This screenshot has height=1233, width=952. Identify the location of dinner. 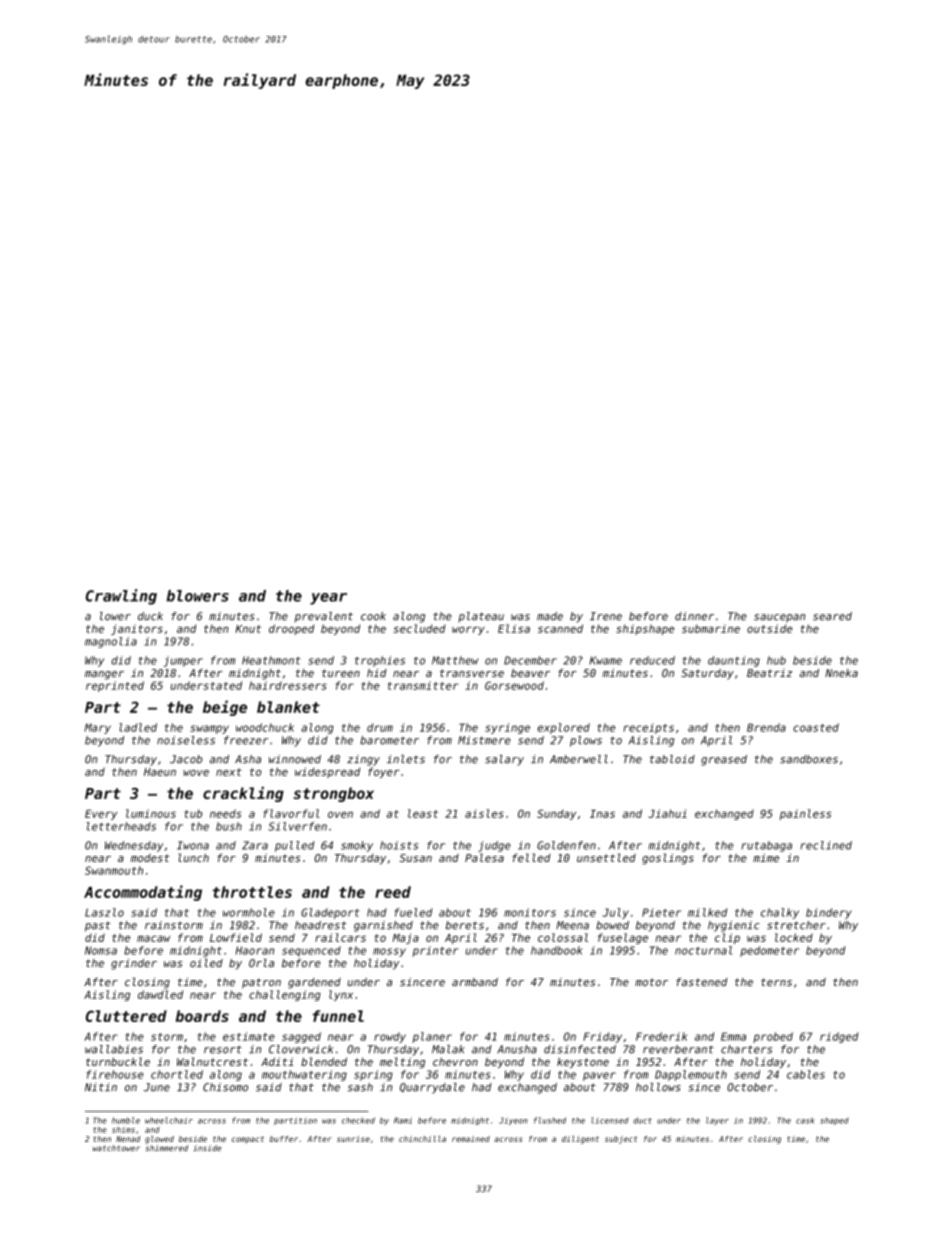
(694, 616).
